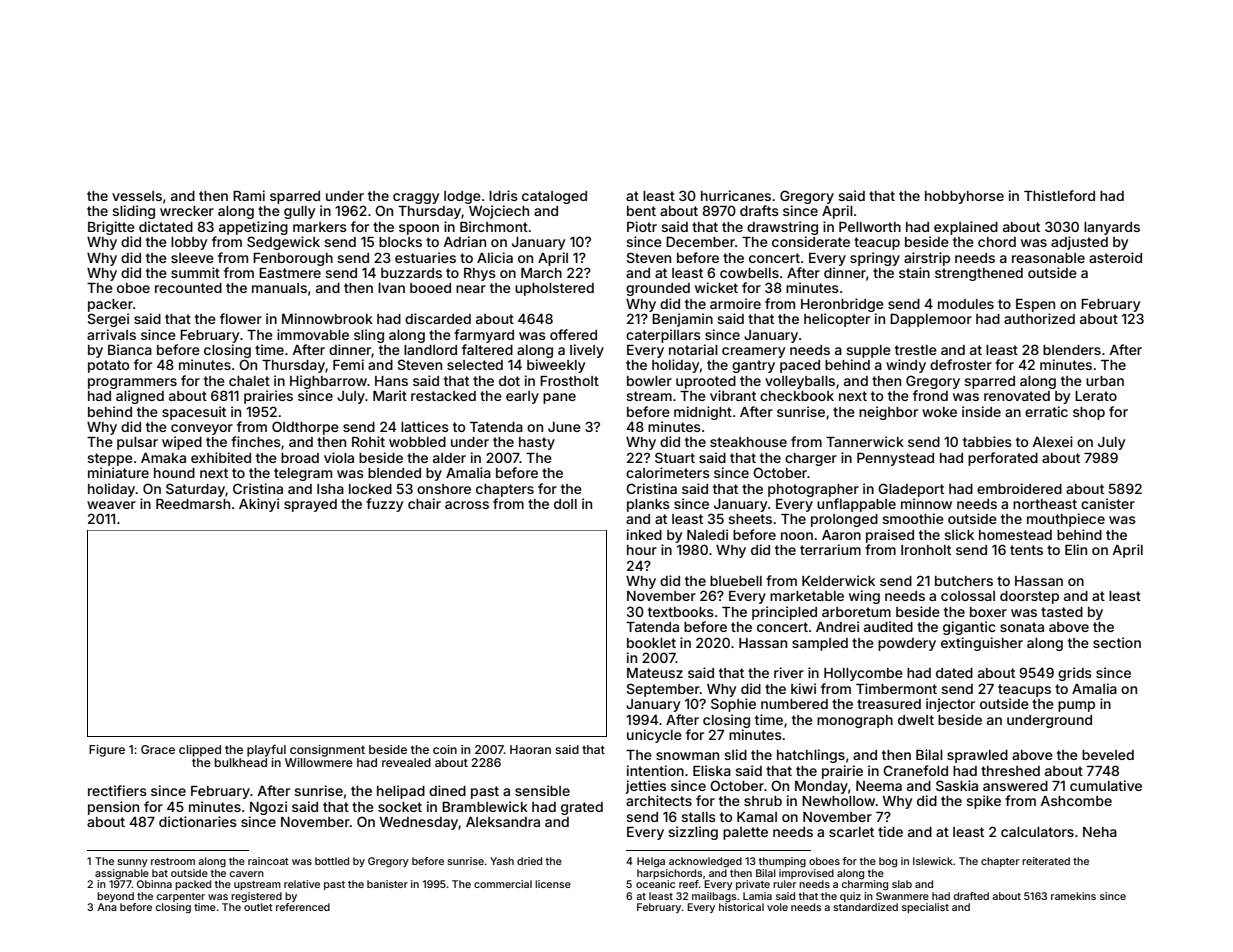 Image resolution: width=1233 pixels, height=952 pixels. What do you see at coordinates (553, 884) in the screenshot?
I see `license` at bounding box center [553, 884].
